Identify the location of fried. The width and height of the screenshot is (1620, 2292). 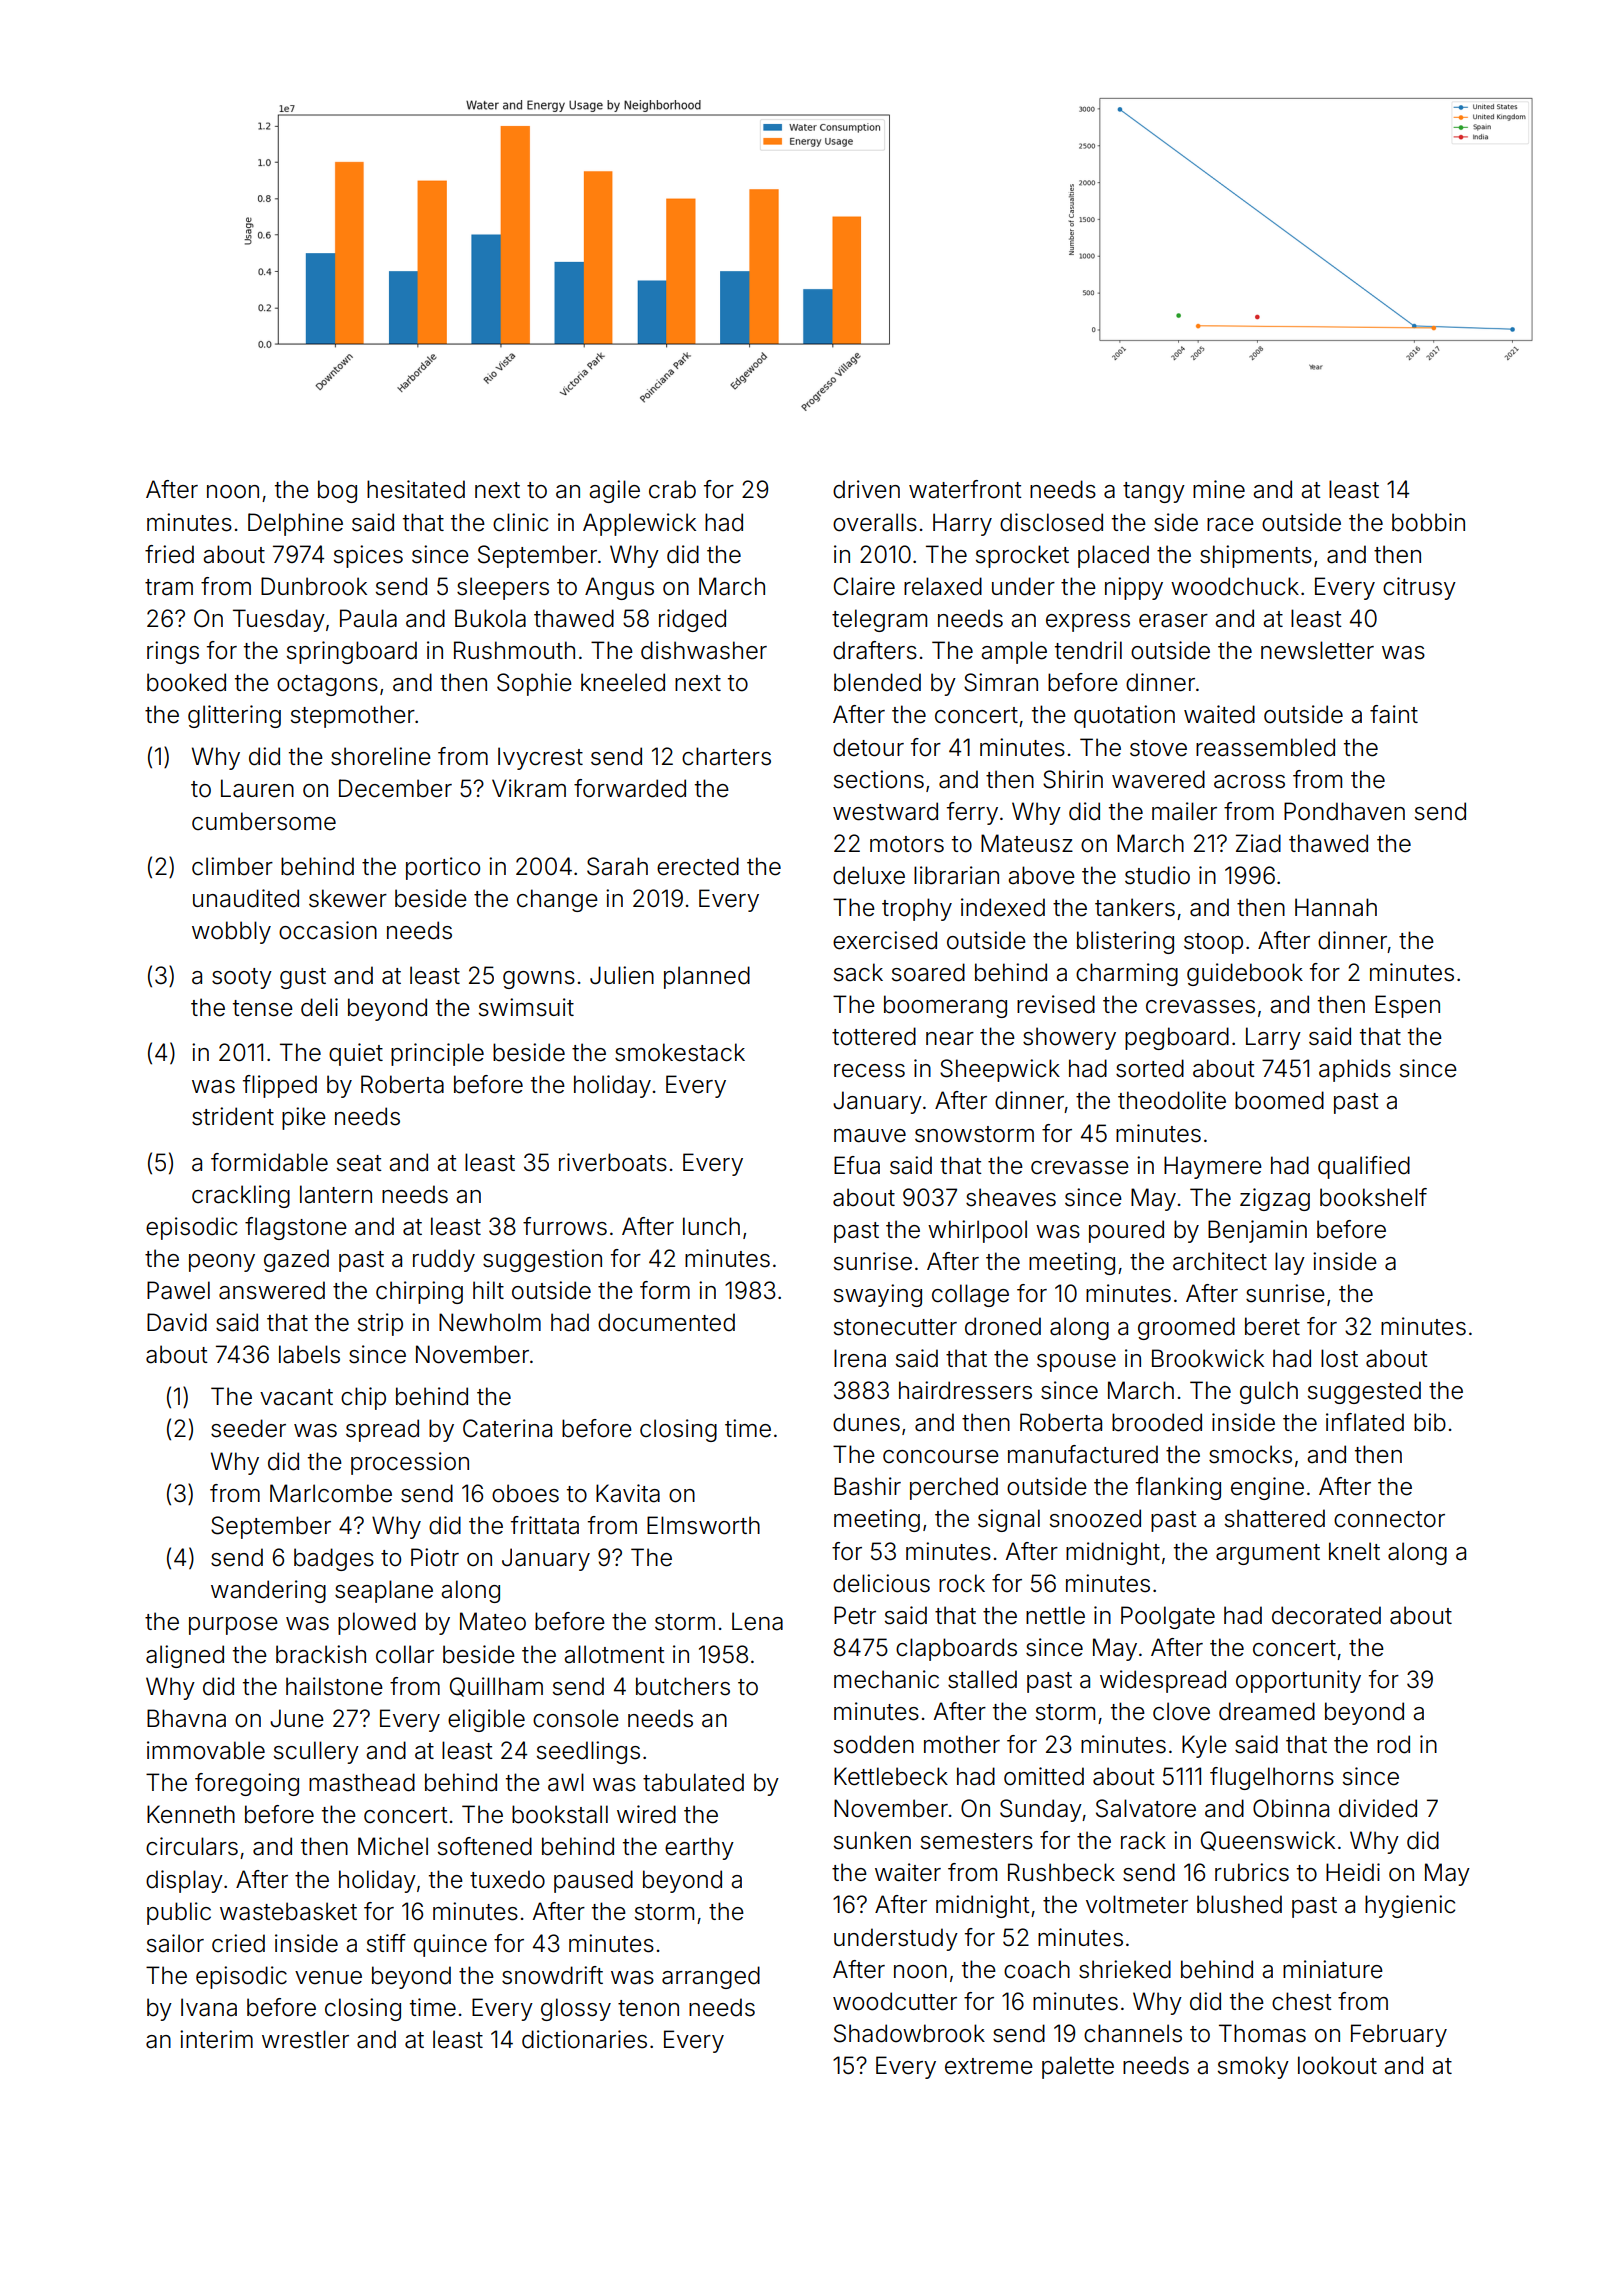
(169, 554).
